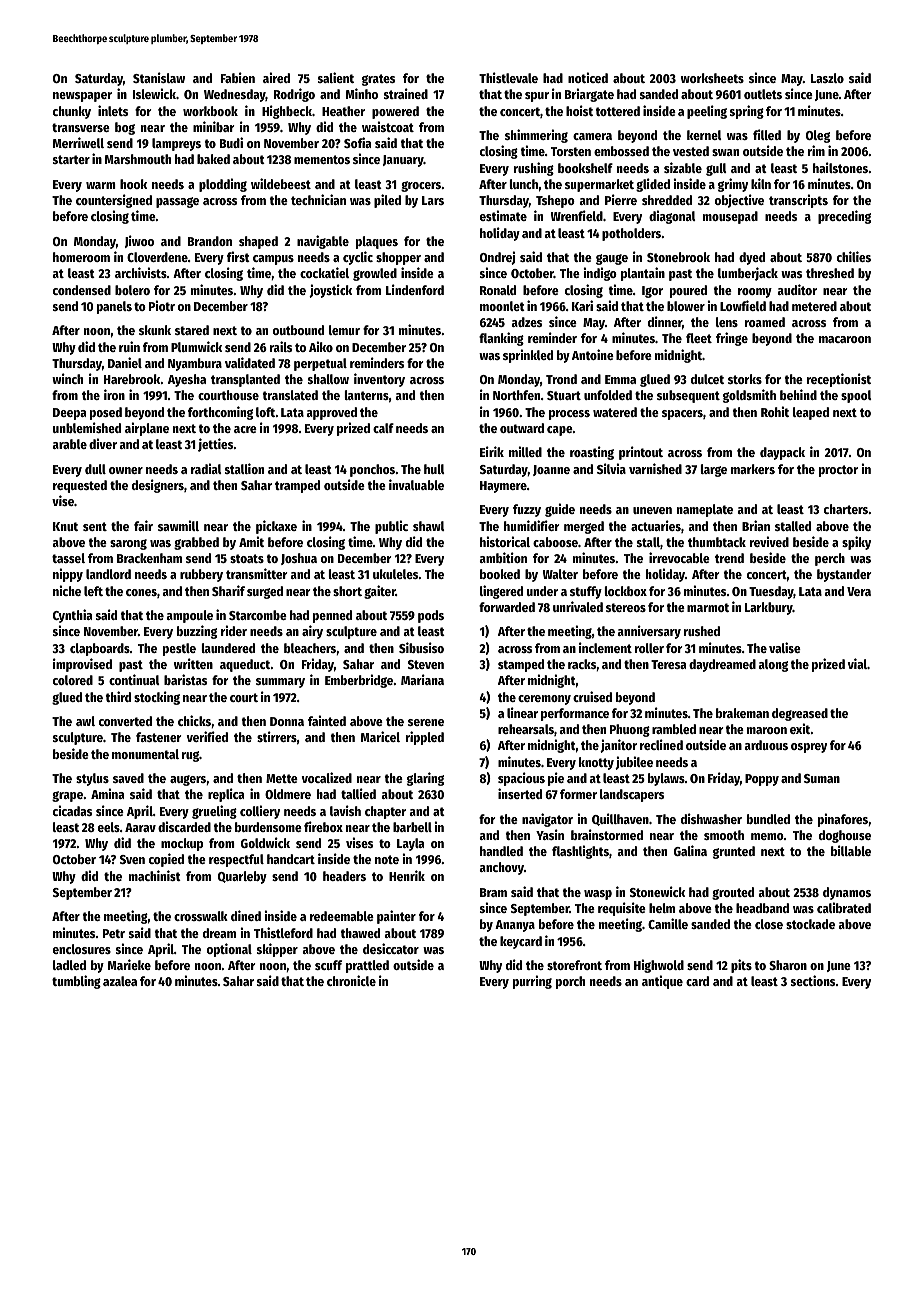  What do you see at coordinates (324, 272) in the screenshot?
I see `cockatiel` at bounding box center [324, 272].
